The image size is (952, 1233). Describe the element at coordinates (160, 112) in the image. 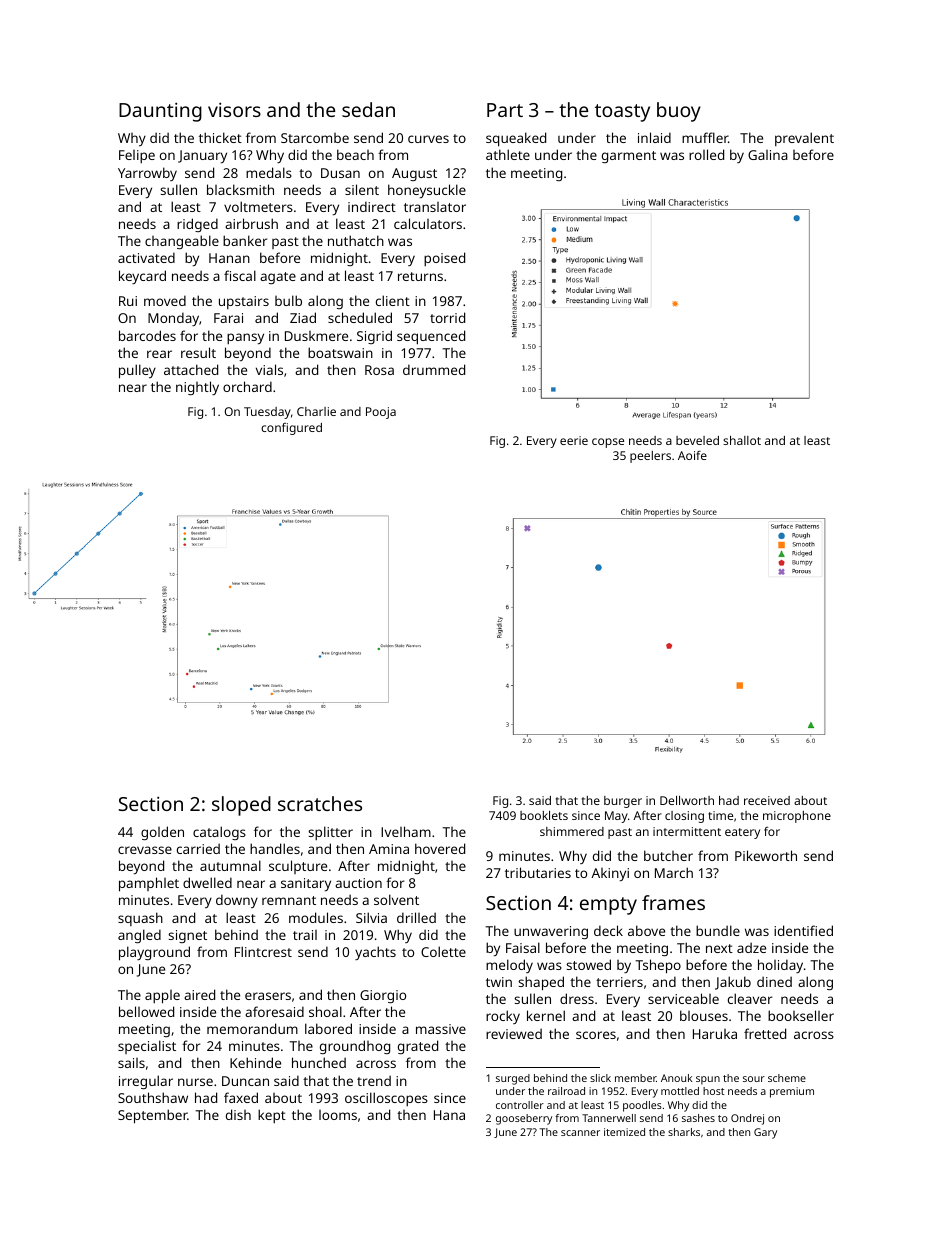

I see `Daunting` at that location.
